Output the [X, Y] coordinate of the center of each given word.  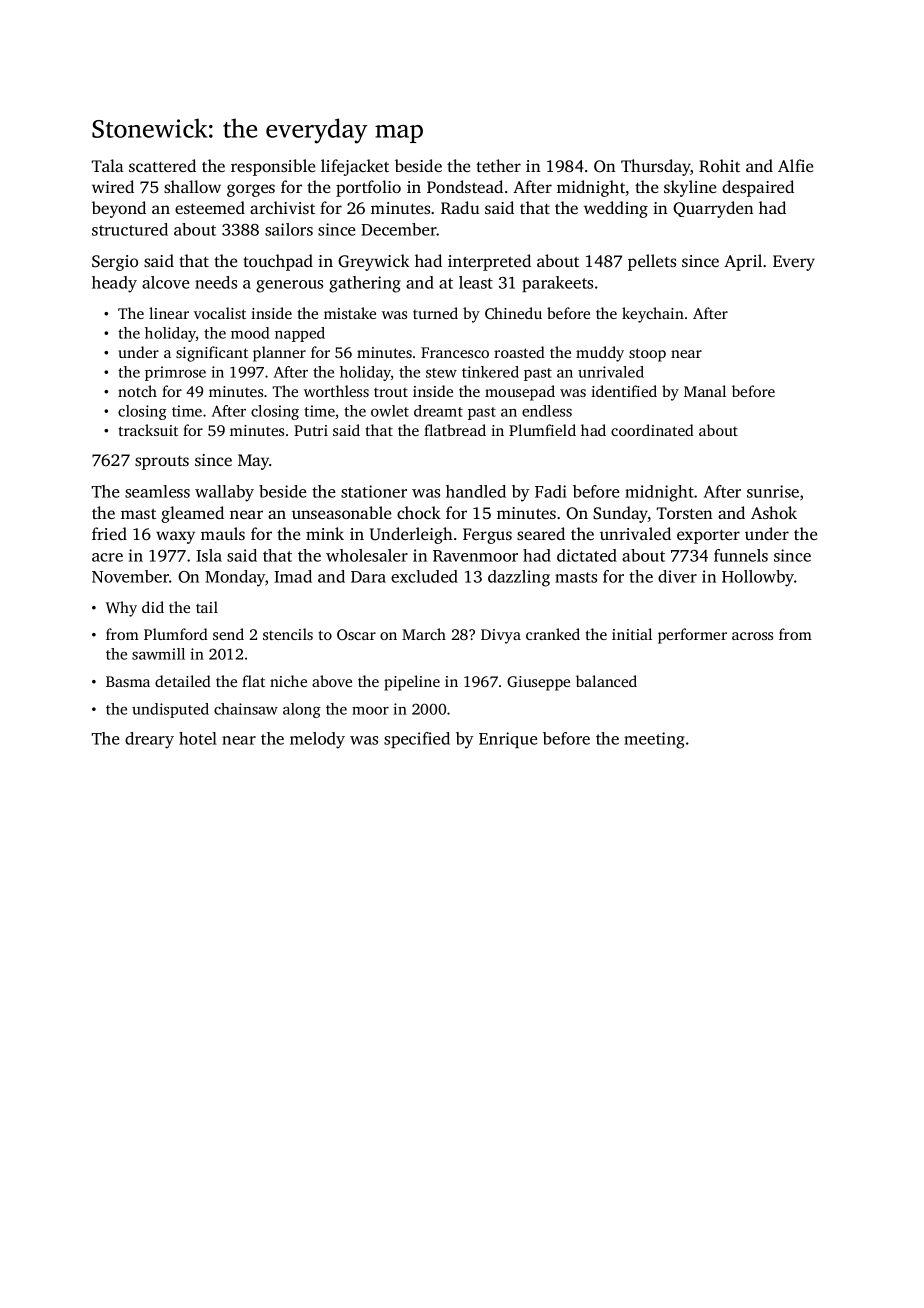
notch [137, 391]
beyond [119, 209]
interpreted [489, 262]
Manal [705, 391]
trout [391, 392]
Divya [501, 636]
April [743, 262]
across [752, 636]
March [424, 634]
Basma [128, 681]
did [153, 607]
